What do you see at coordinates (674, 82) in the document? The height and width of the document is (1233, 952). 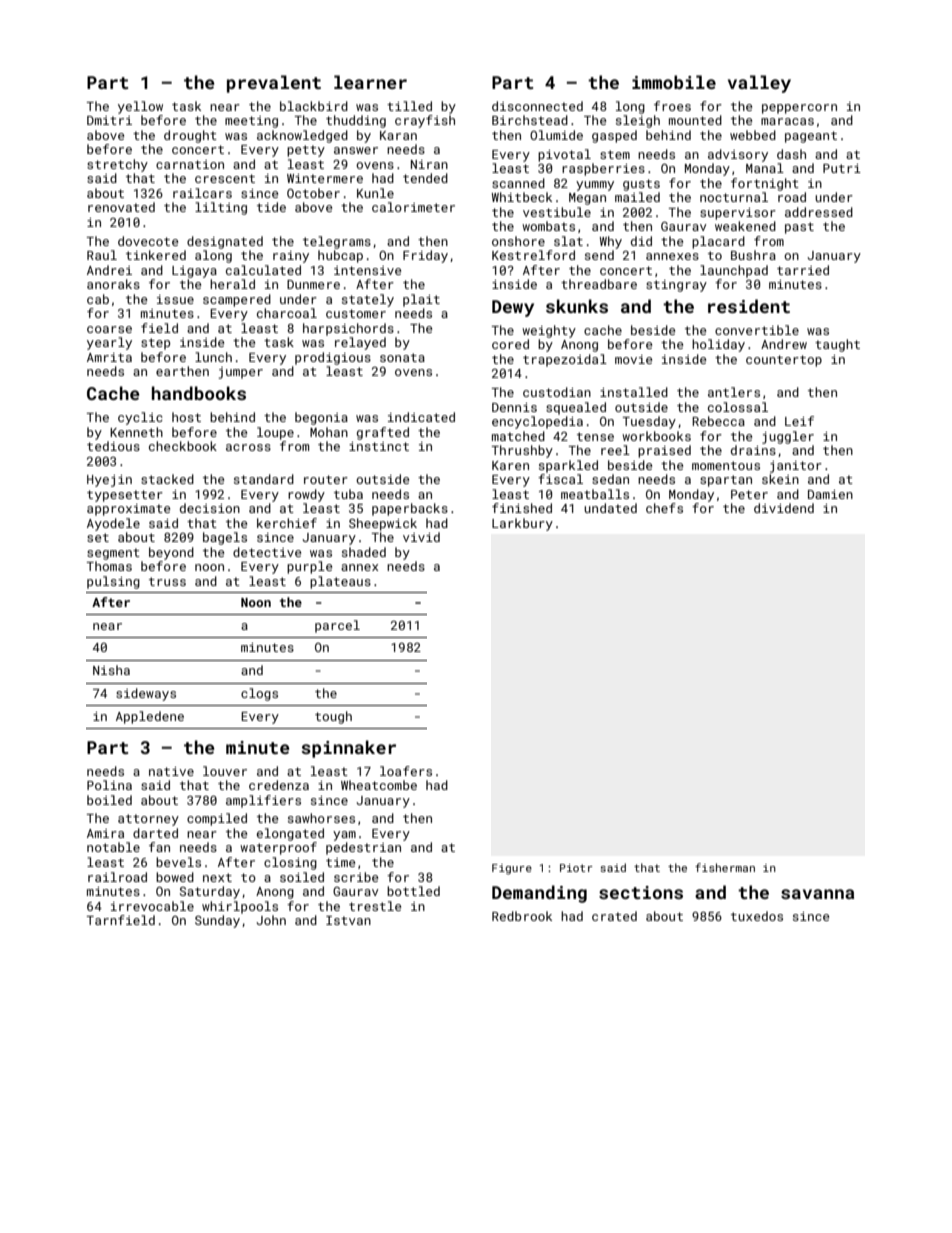 I see `immobile` at bounding box center [674, 82].
